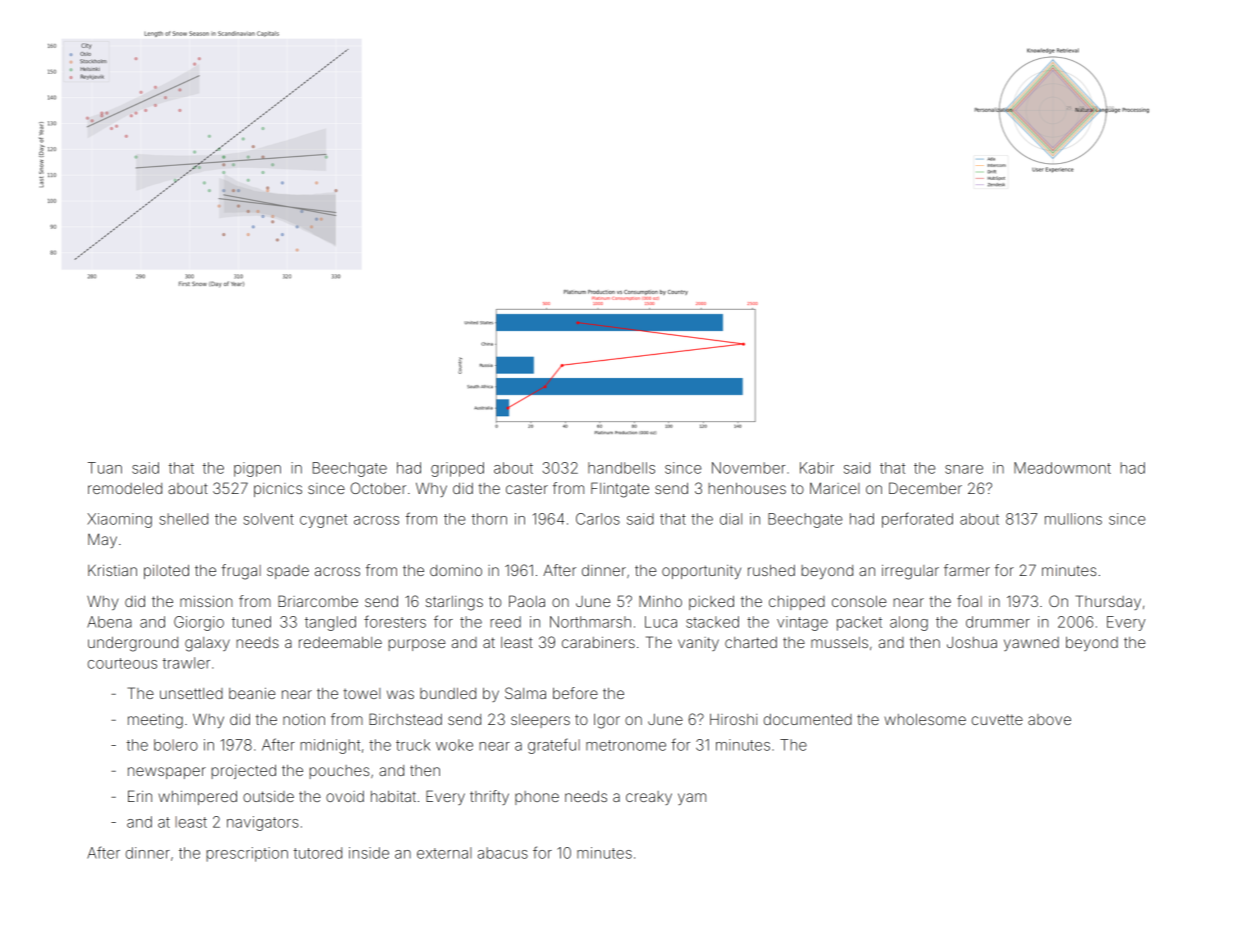 The width and height of the page is (1233, 952). What do you see at coordinates (997, 719) in the page?
I see `cuvette` at bounding box center [997, 719].
